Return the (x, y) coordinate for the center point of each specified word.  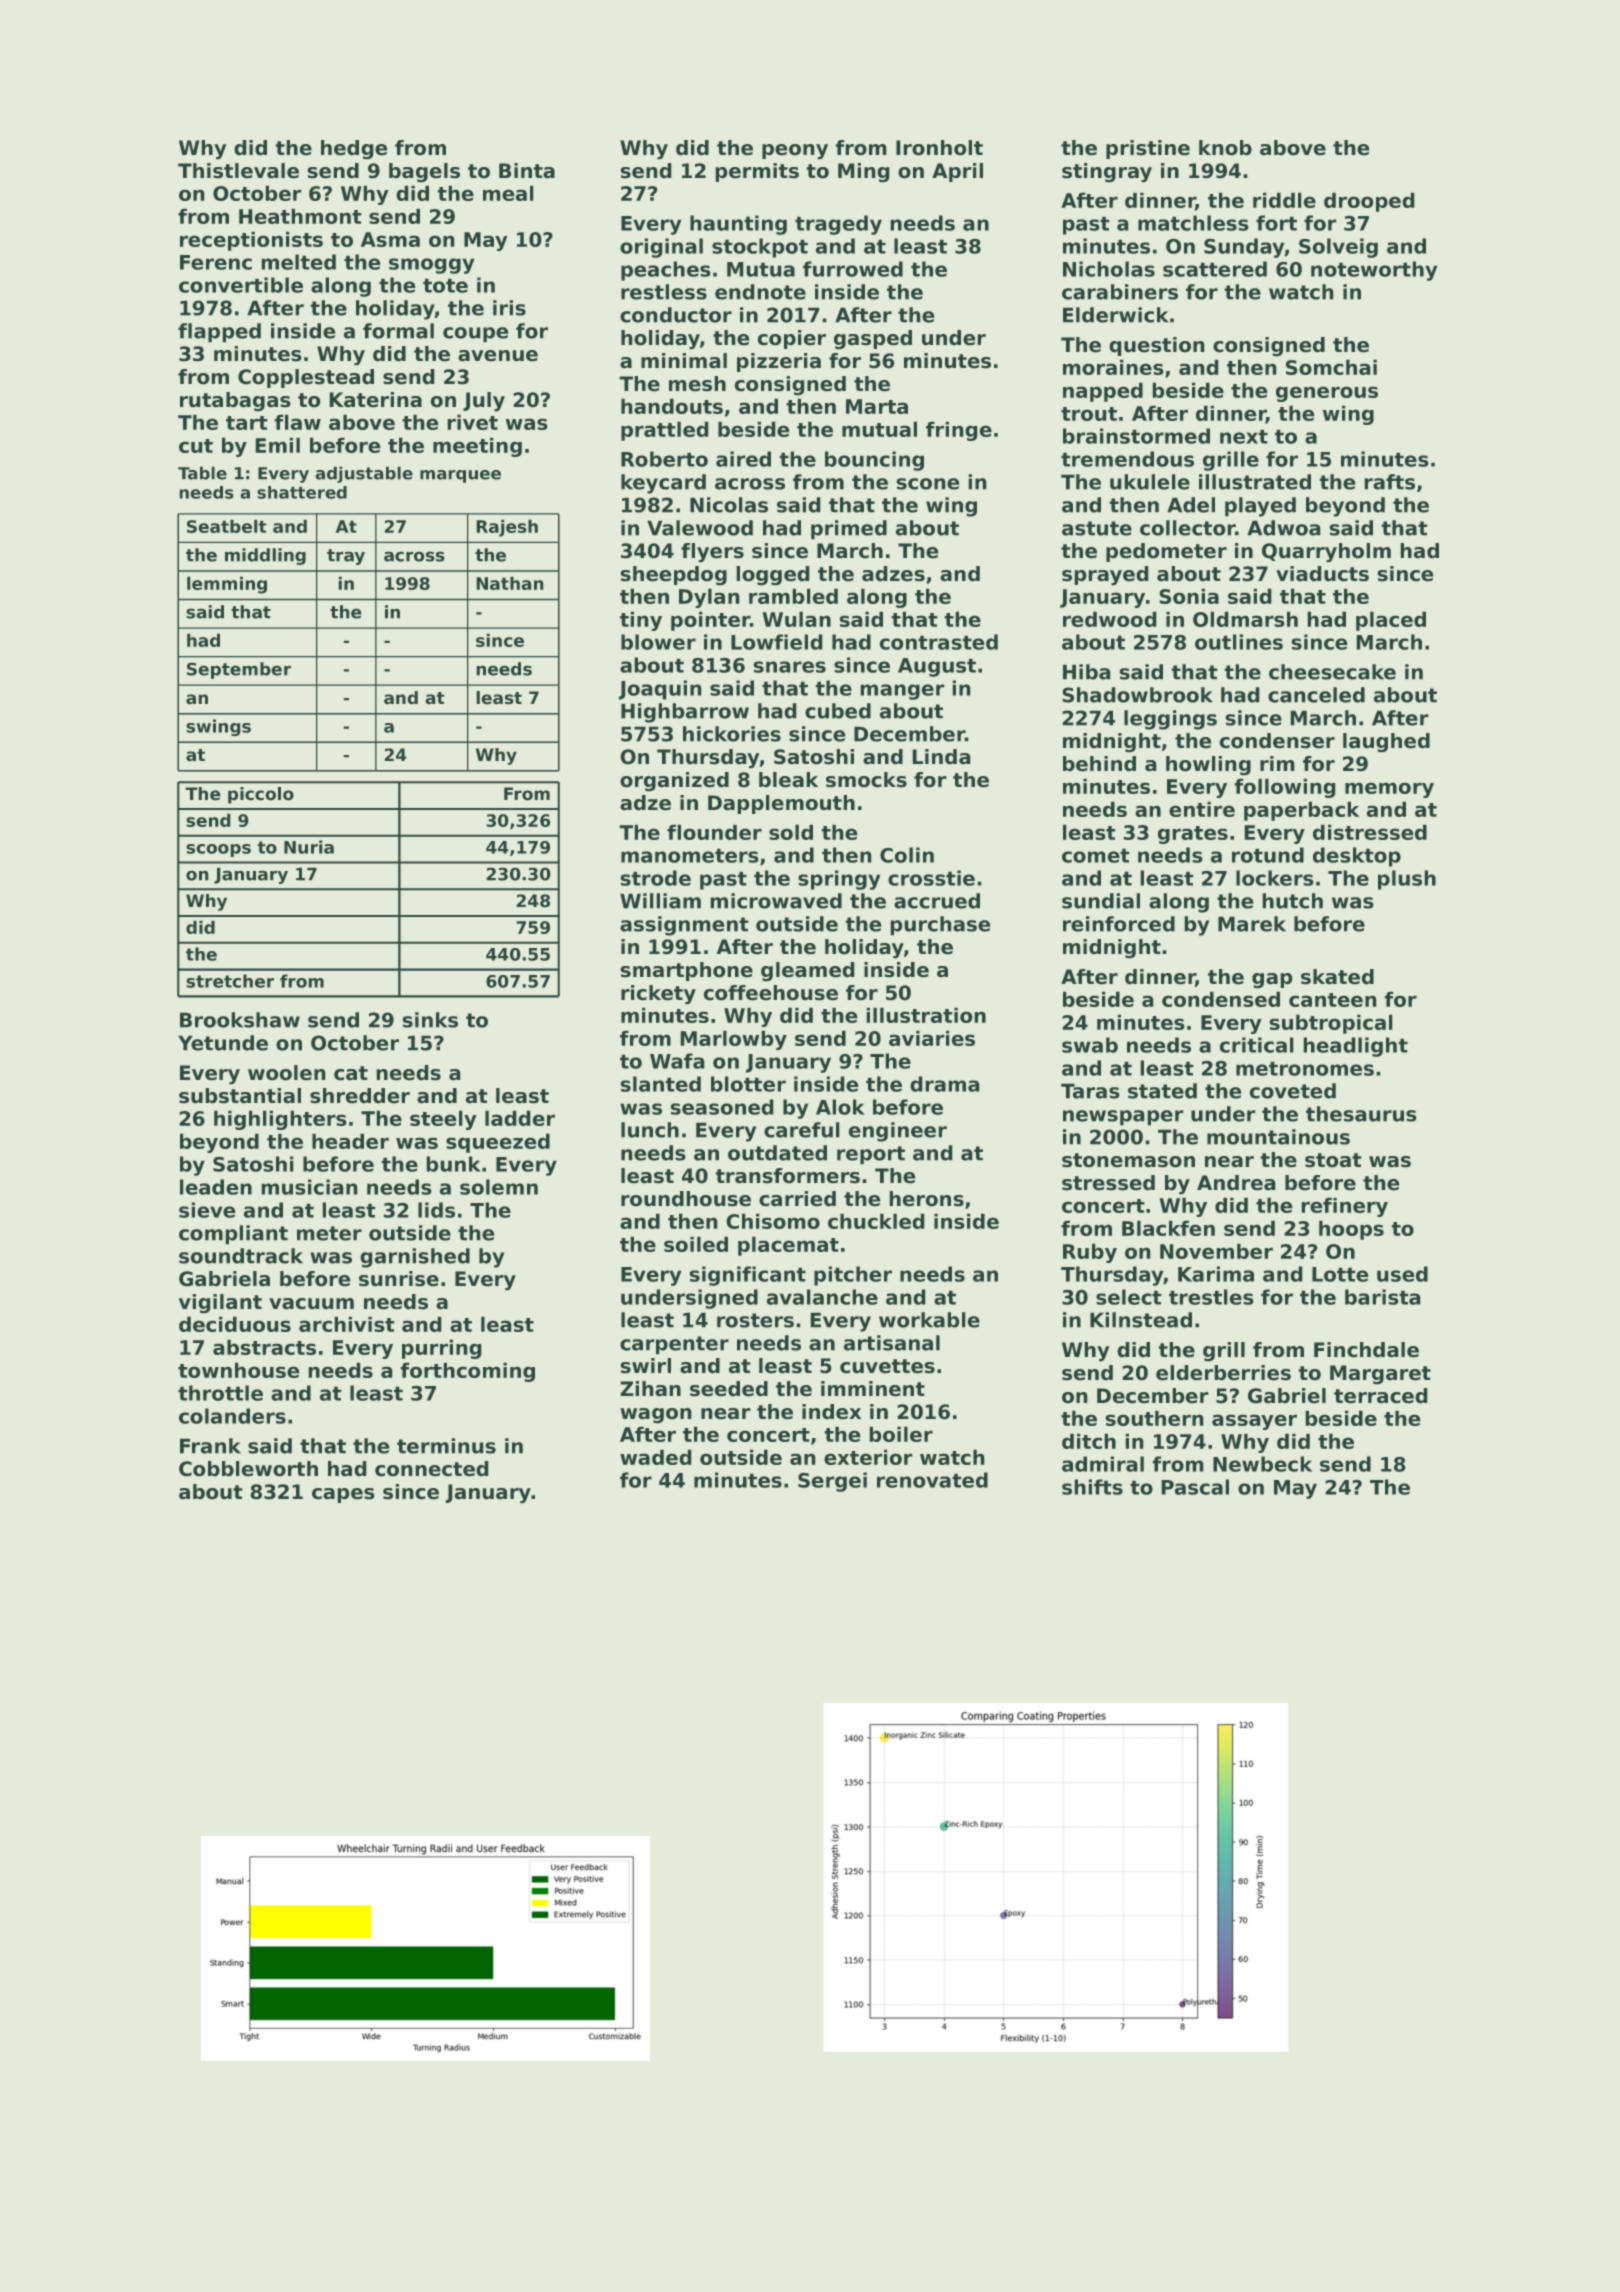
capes (343, 1495)
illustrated (1255, 482)
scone (928, 484)
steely (443, 1120)
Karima (1216, 1274)
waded (656, 1457)
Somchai (1331, 367)
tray (346, 557)
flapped (219, 333)
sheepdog (673, 576)
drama (945, 1084)
